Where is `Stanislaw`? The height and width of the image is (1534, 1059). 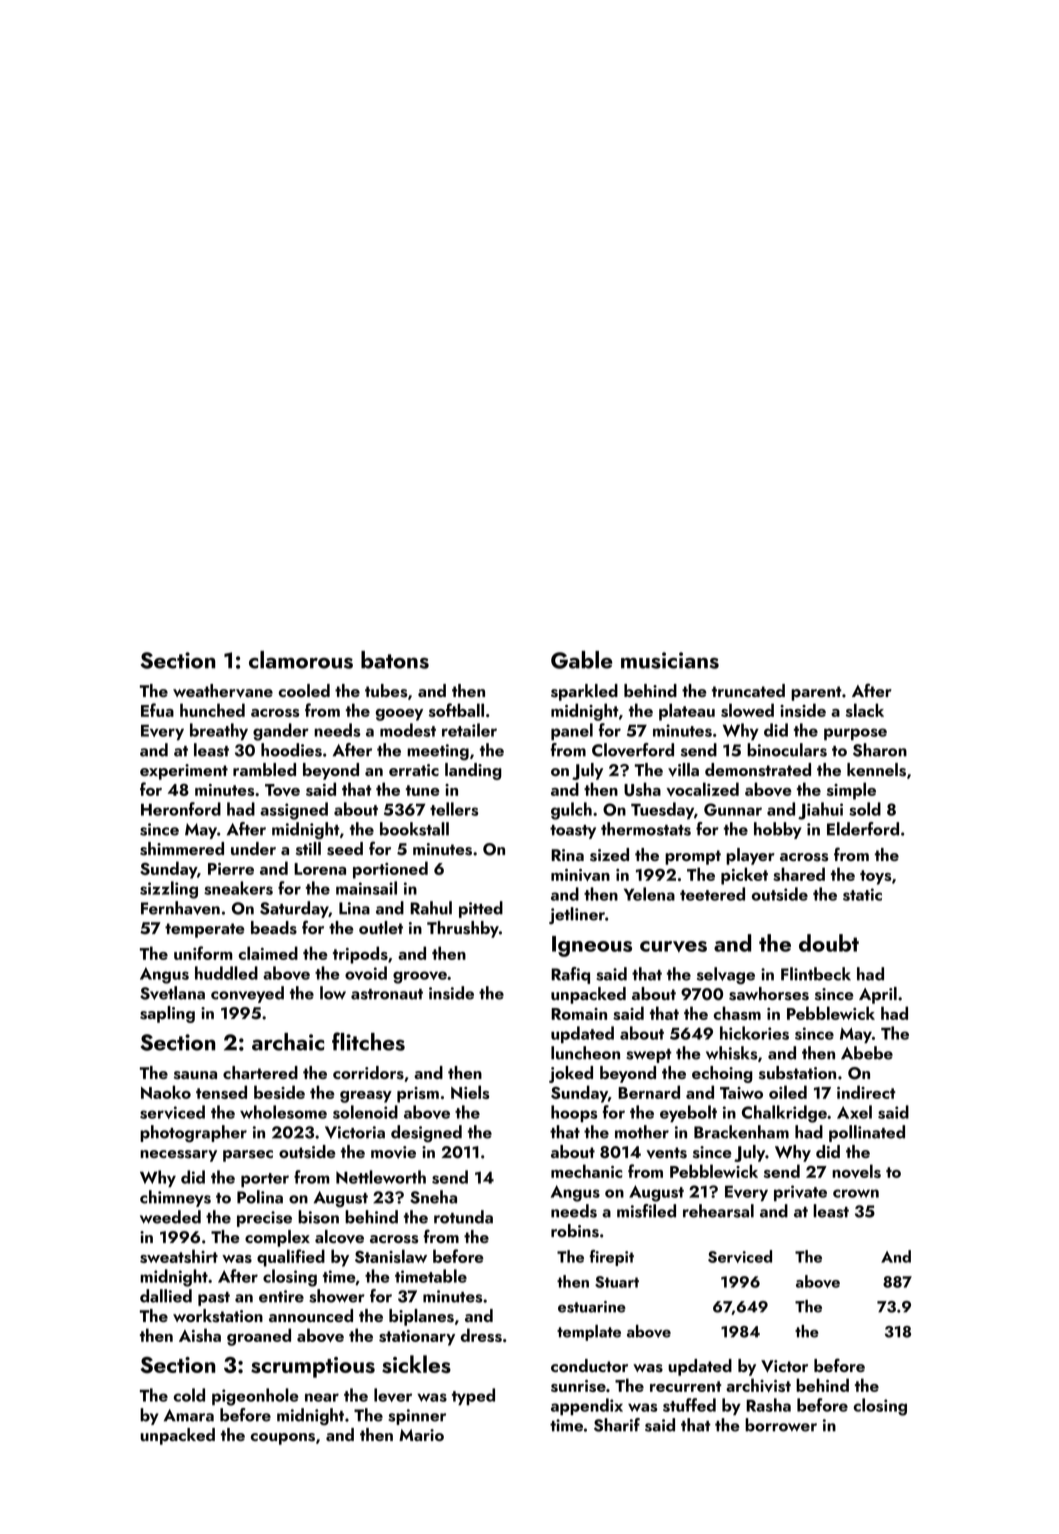 Stanislaw is located at coordinates (391, 1256).
